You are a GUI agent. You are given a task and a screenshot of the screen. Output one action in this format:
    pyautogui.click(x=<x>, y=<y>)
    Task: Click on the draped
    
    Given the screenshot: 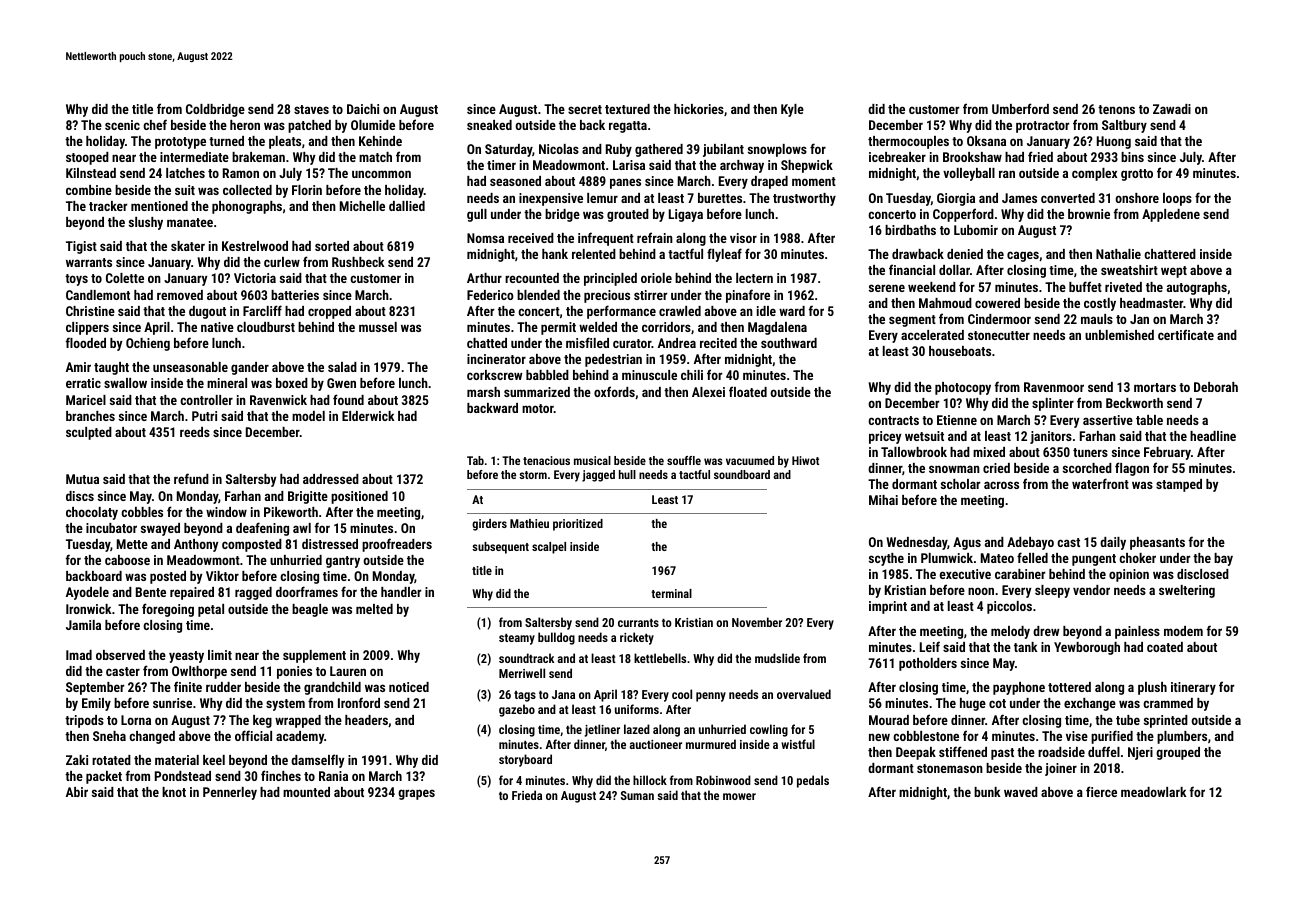 What is the action you would take?
    pyautogui.click(x=769, y=182)
